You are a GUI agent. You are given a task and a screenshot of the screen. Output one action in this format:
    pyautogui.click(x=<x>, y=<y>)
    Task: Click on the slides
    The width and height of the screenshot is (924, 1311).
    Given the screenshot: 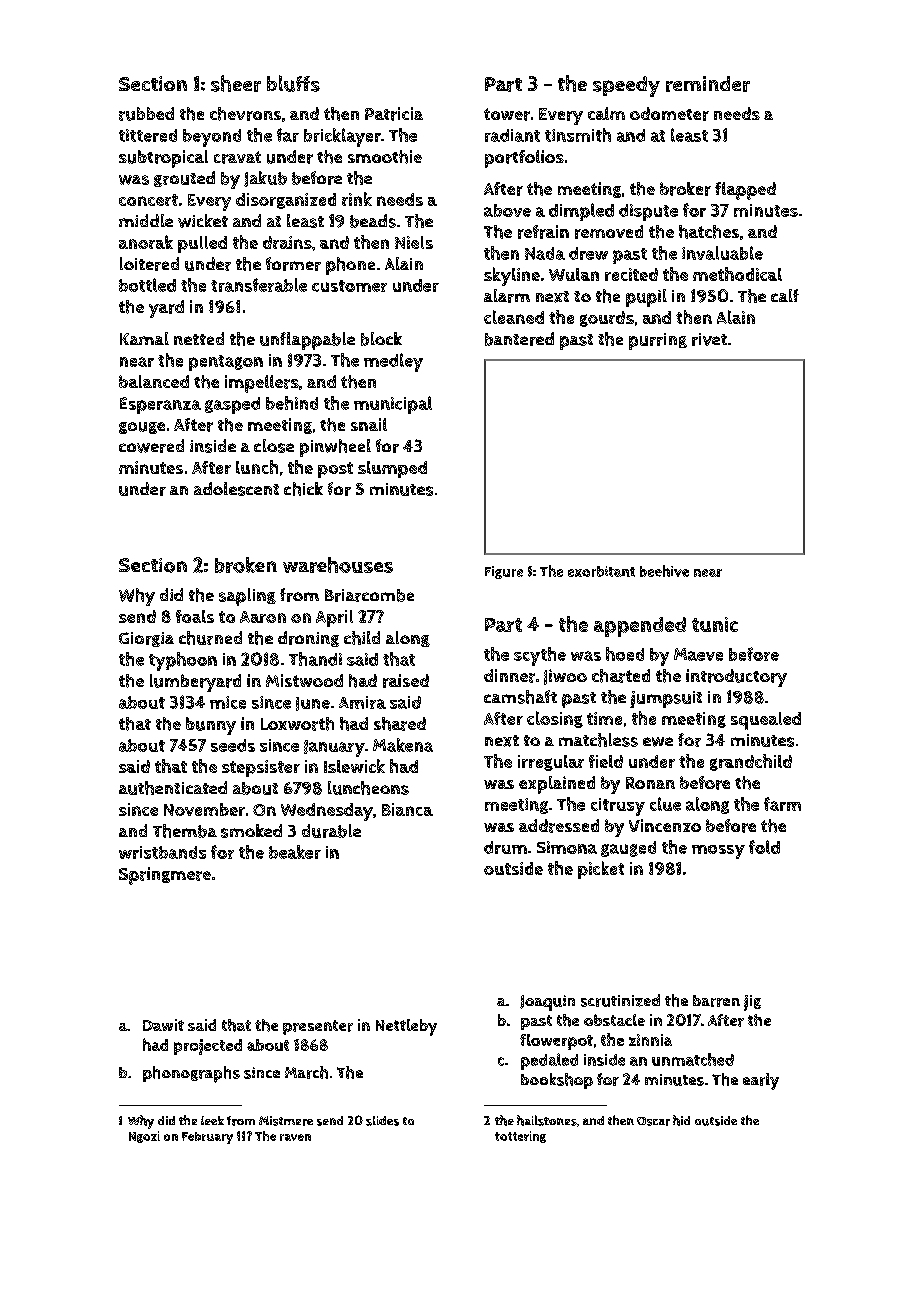 What is the action you would take?
    pyautogui.click(x=382, y=1121)
